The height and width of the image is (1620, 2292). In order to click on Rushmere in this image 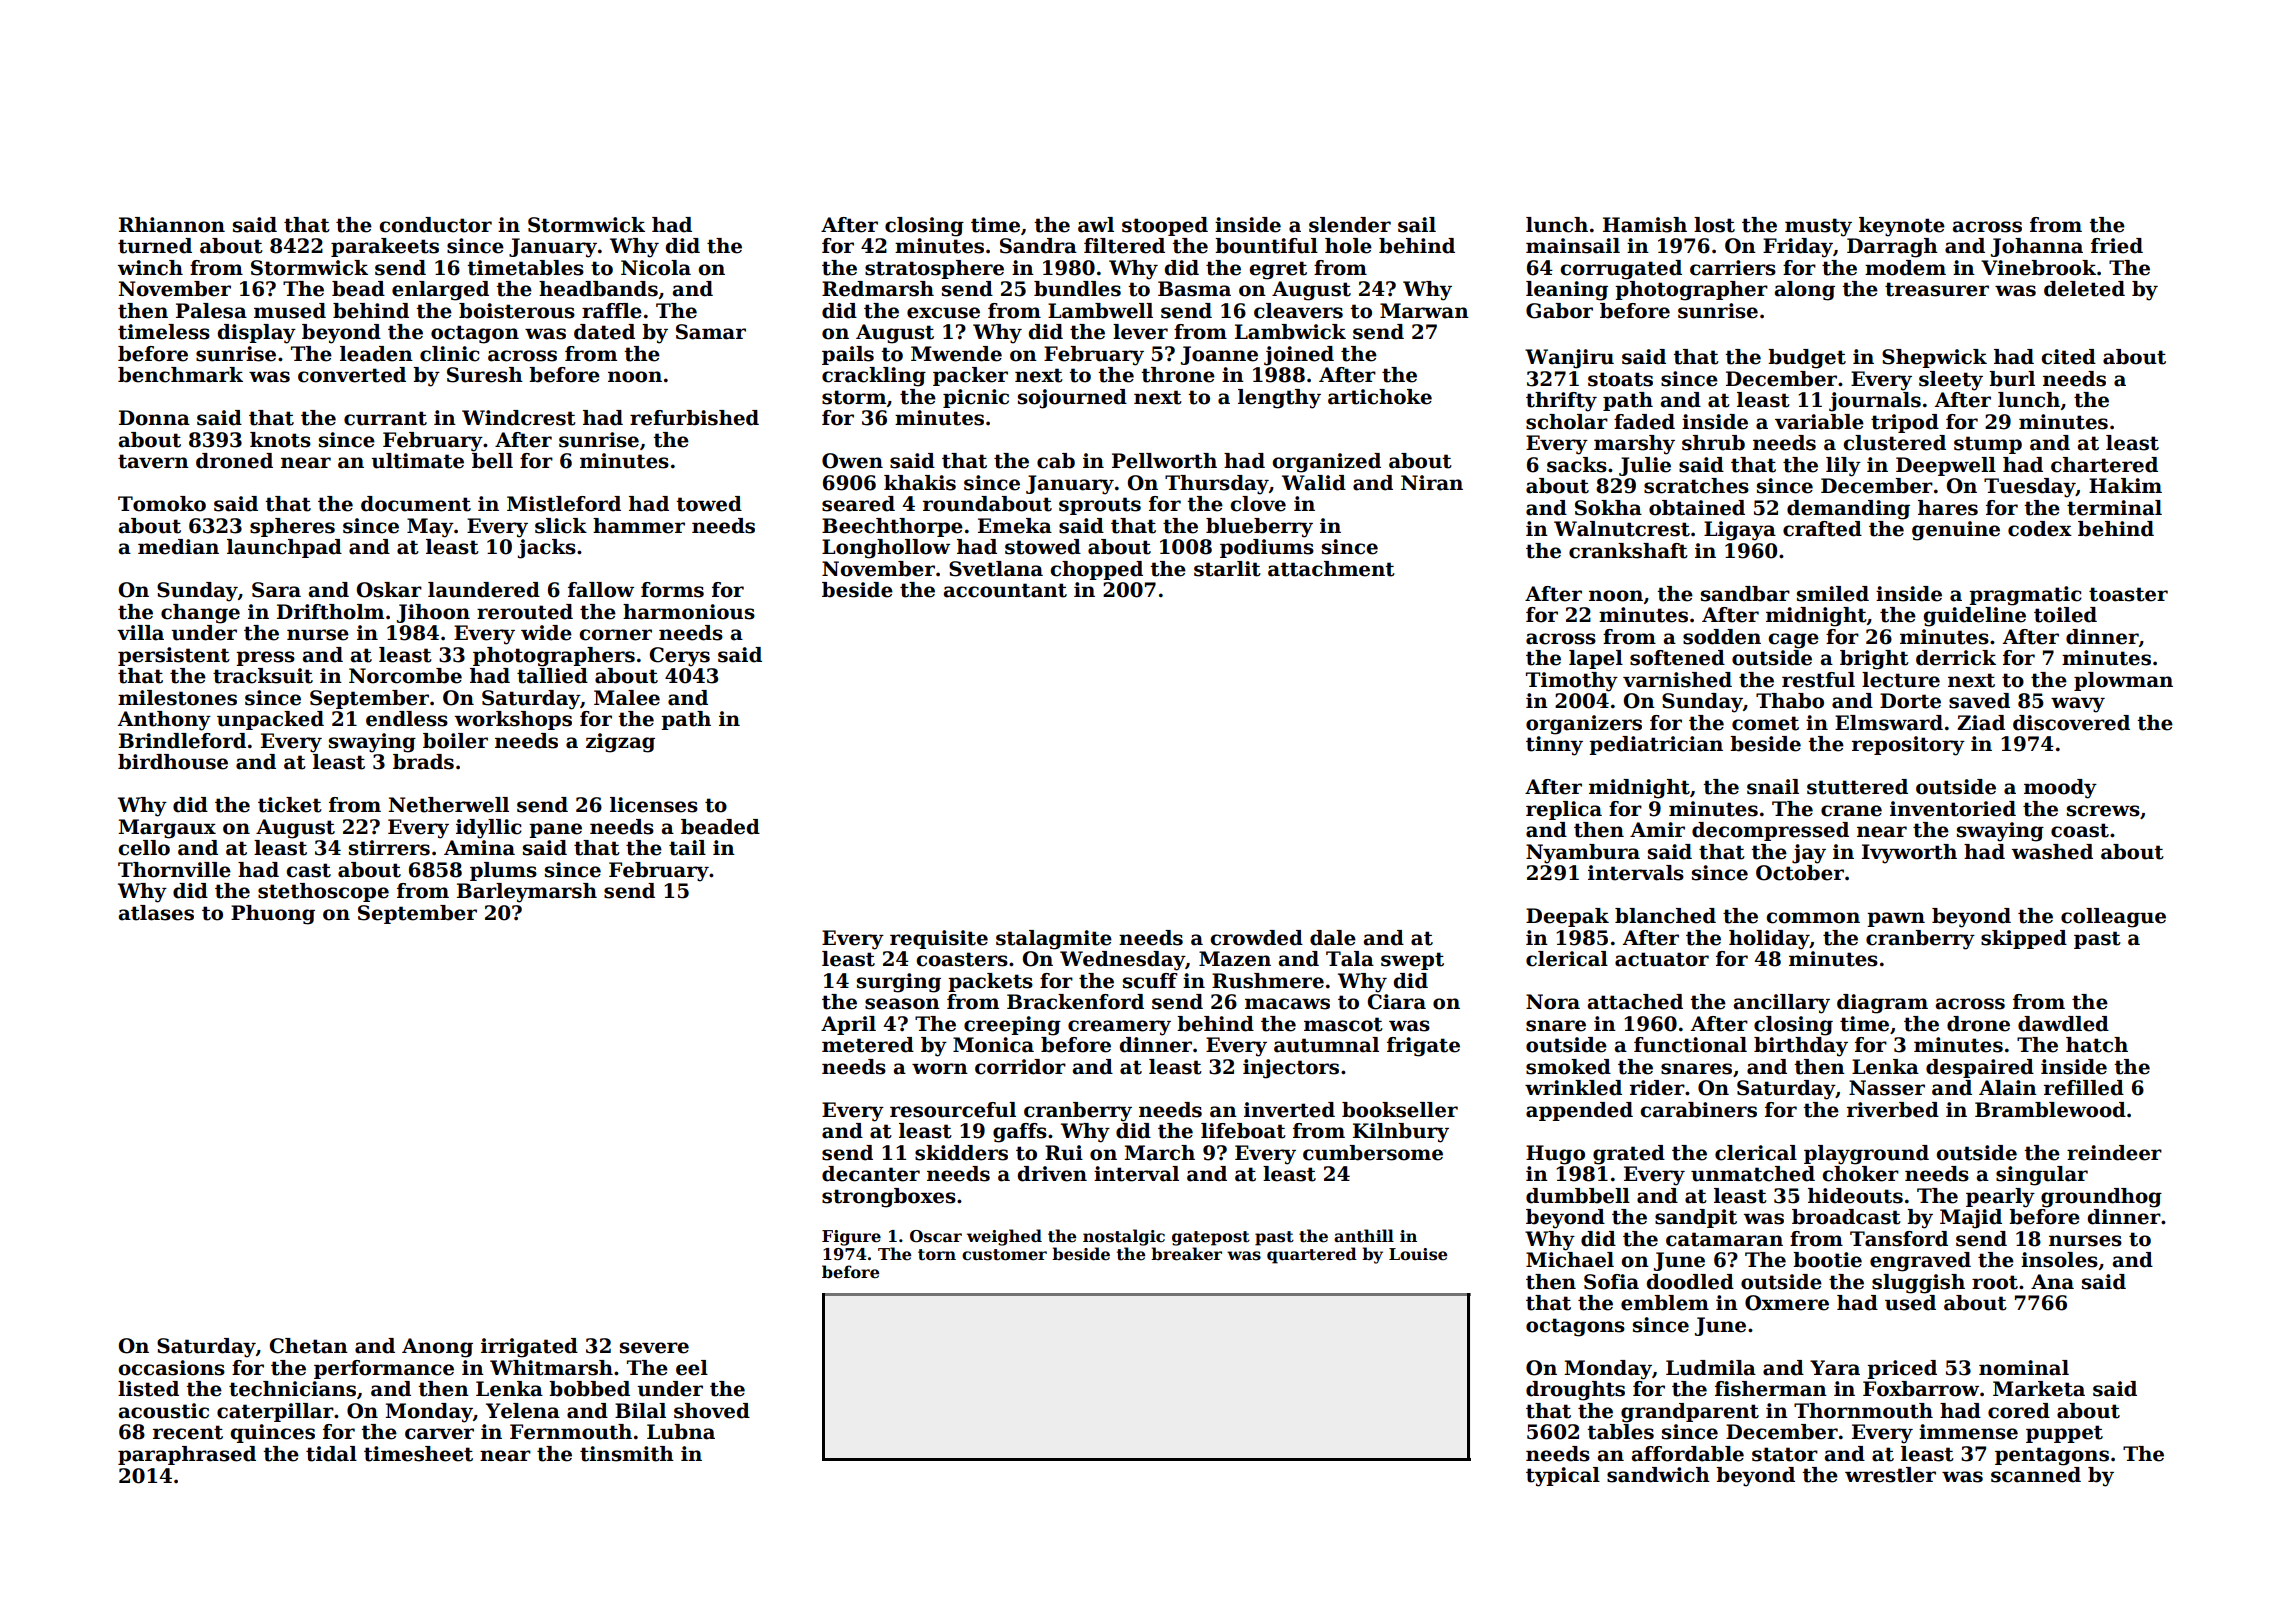, I will do `click(1268, 981)`.
